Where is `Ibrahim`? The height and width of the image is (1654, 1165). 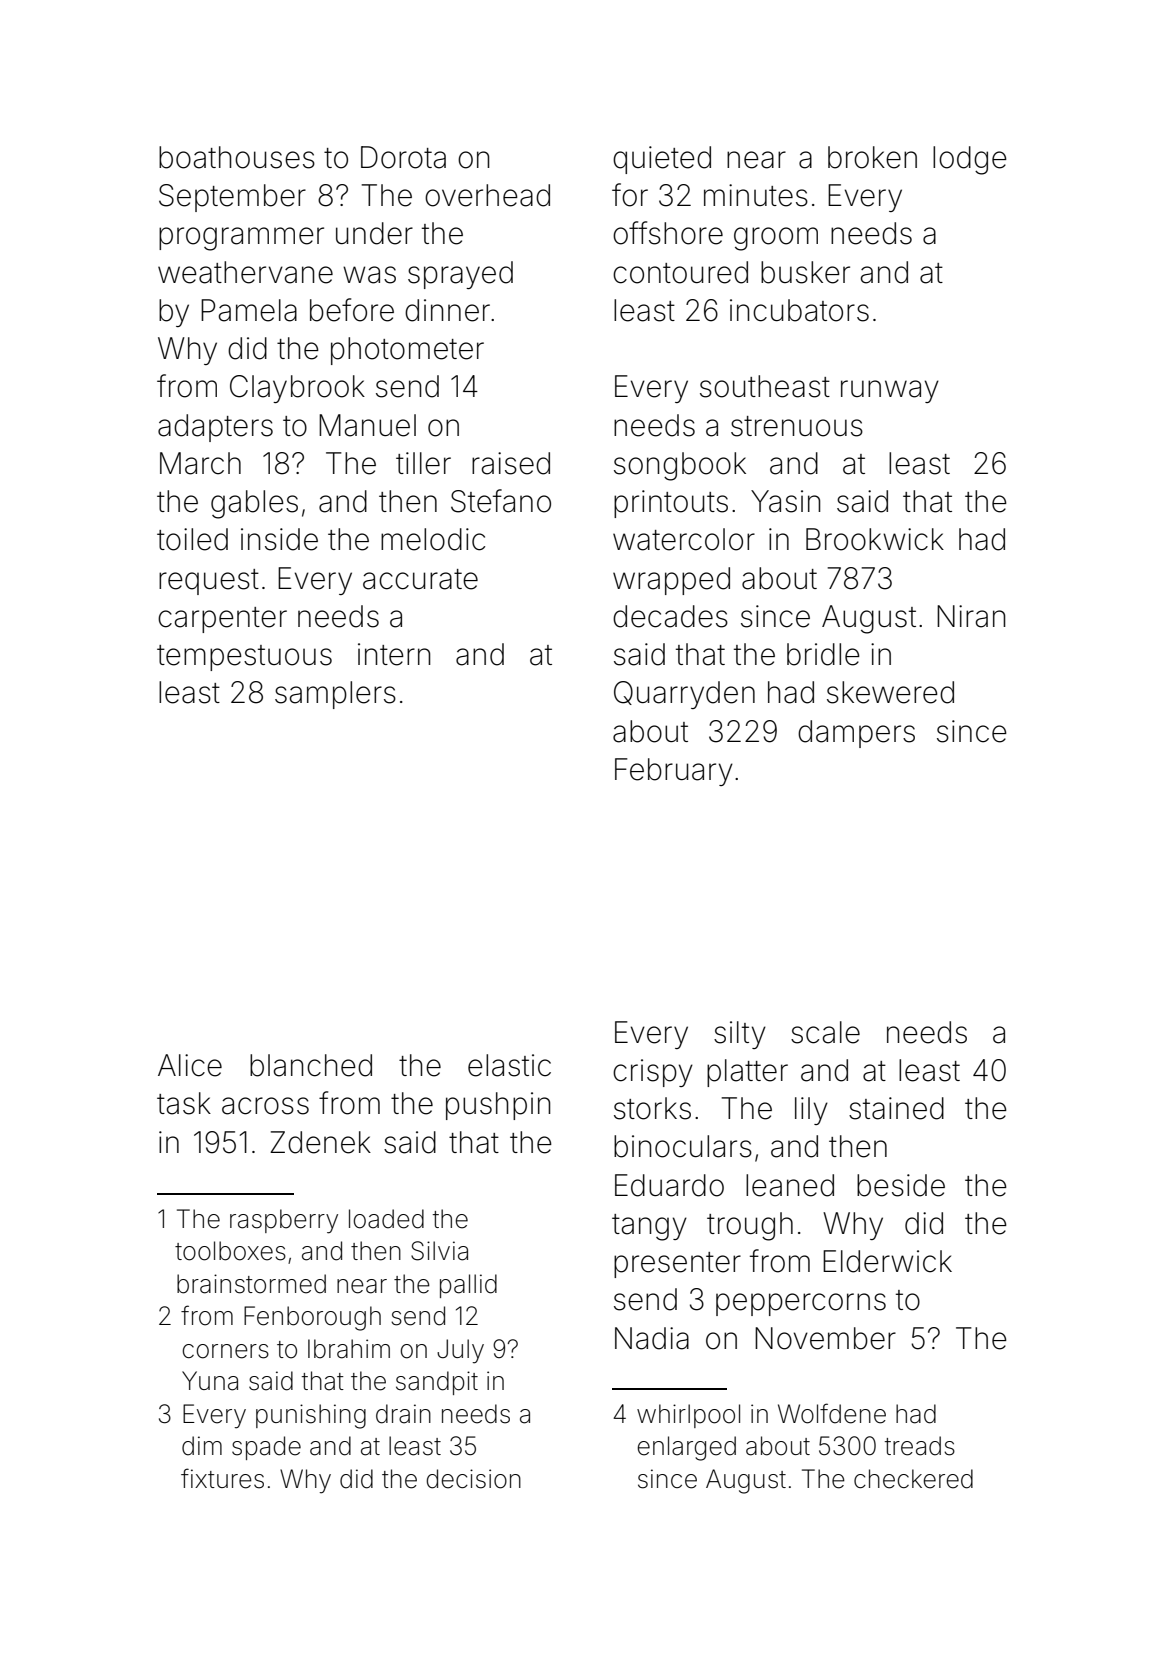 Ibrahim is located at coordinates (349, 1349).
